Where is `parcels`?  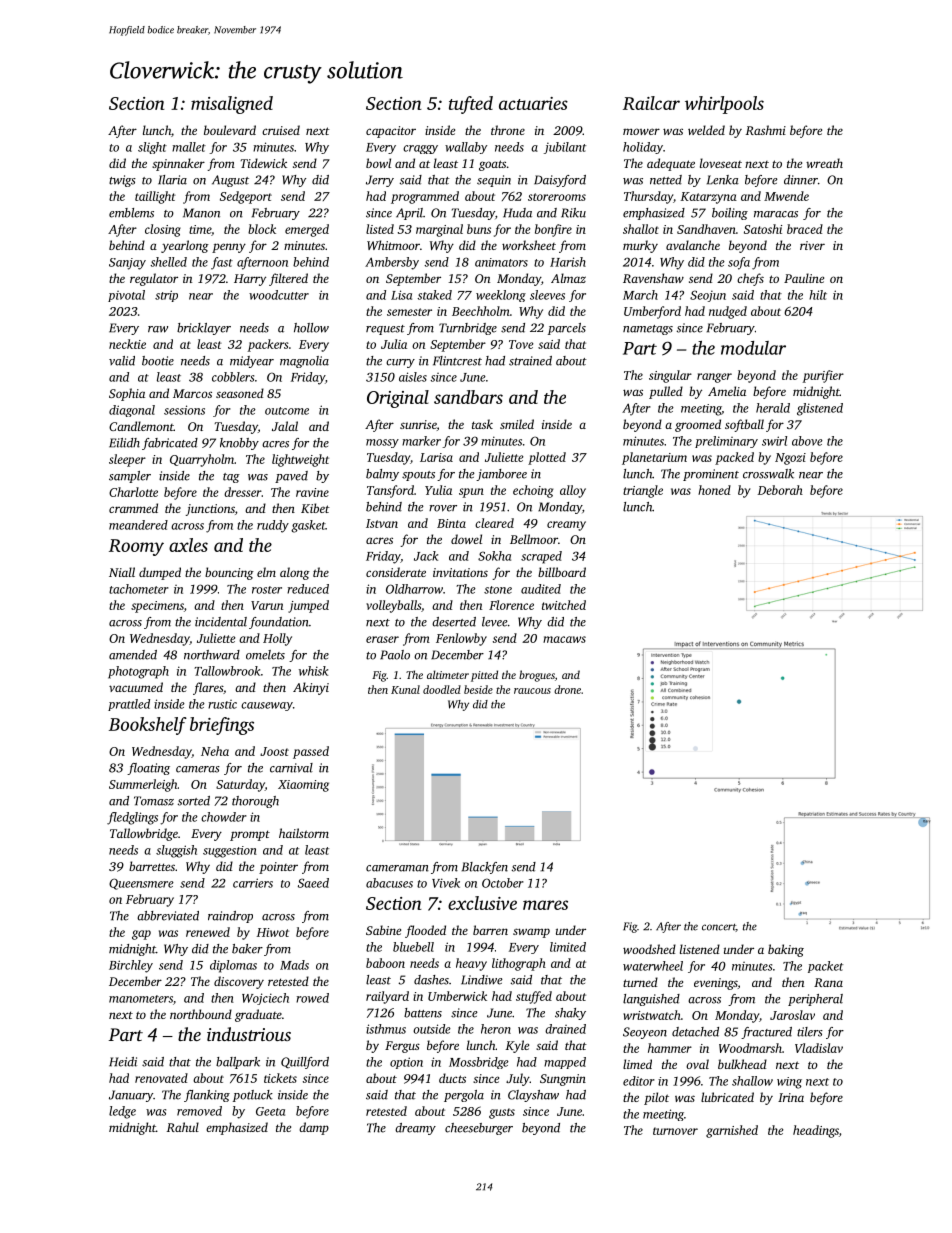 parcels is located at coordinates (567, 329).
